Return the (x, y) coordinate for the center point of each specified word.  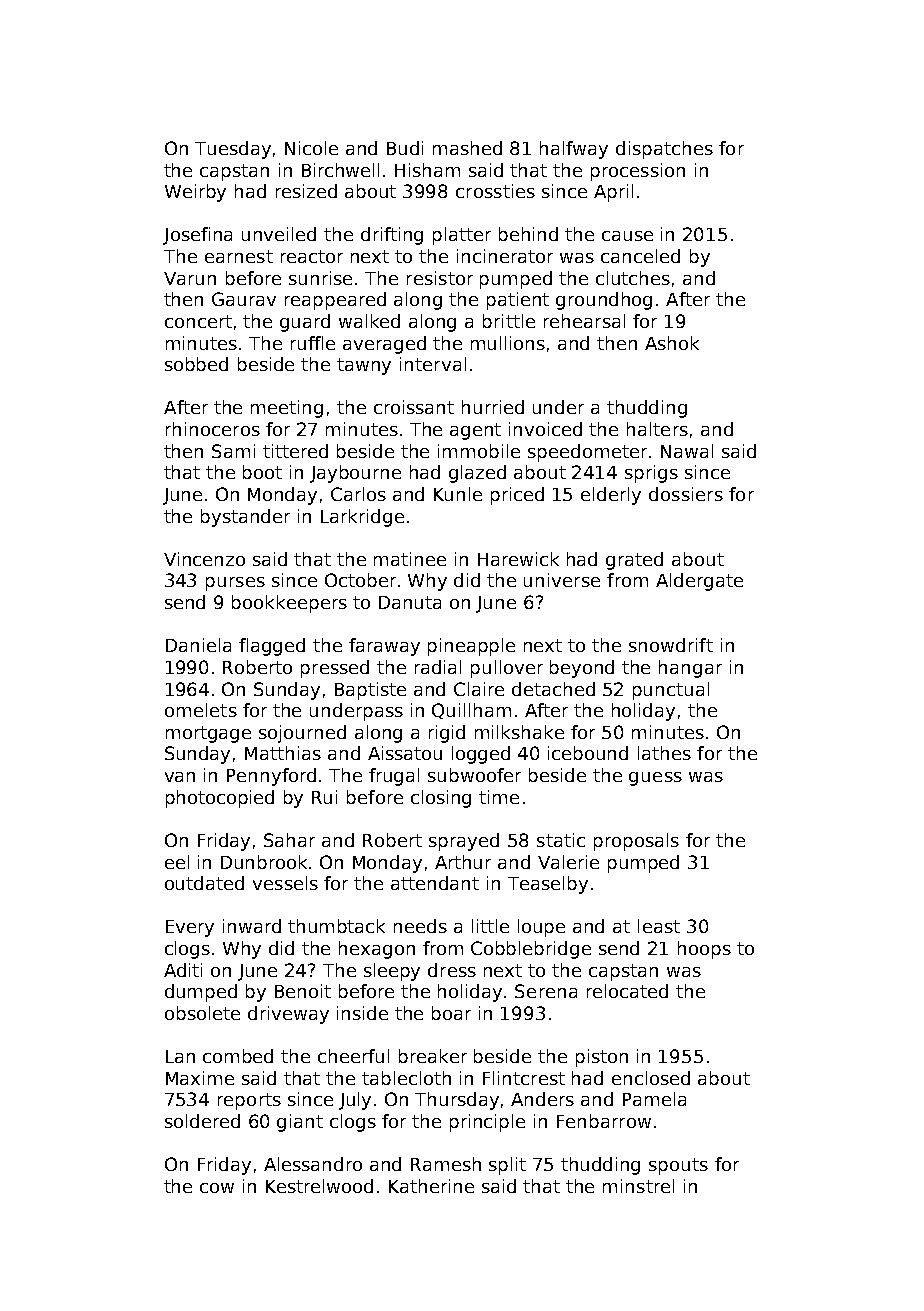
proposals (636, 842)
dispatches (664, 150)
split (507, 1166)
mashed (467, 148)
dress (452, 970)
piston (602, 1058)
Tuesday (233, 150)
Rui (324, 797)
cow (217, 1188)
